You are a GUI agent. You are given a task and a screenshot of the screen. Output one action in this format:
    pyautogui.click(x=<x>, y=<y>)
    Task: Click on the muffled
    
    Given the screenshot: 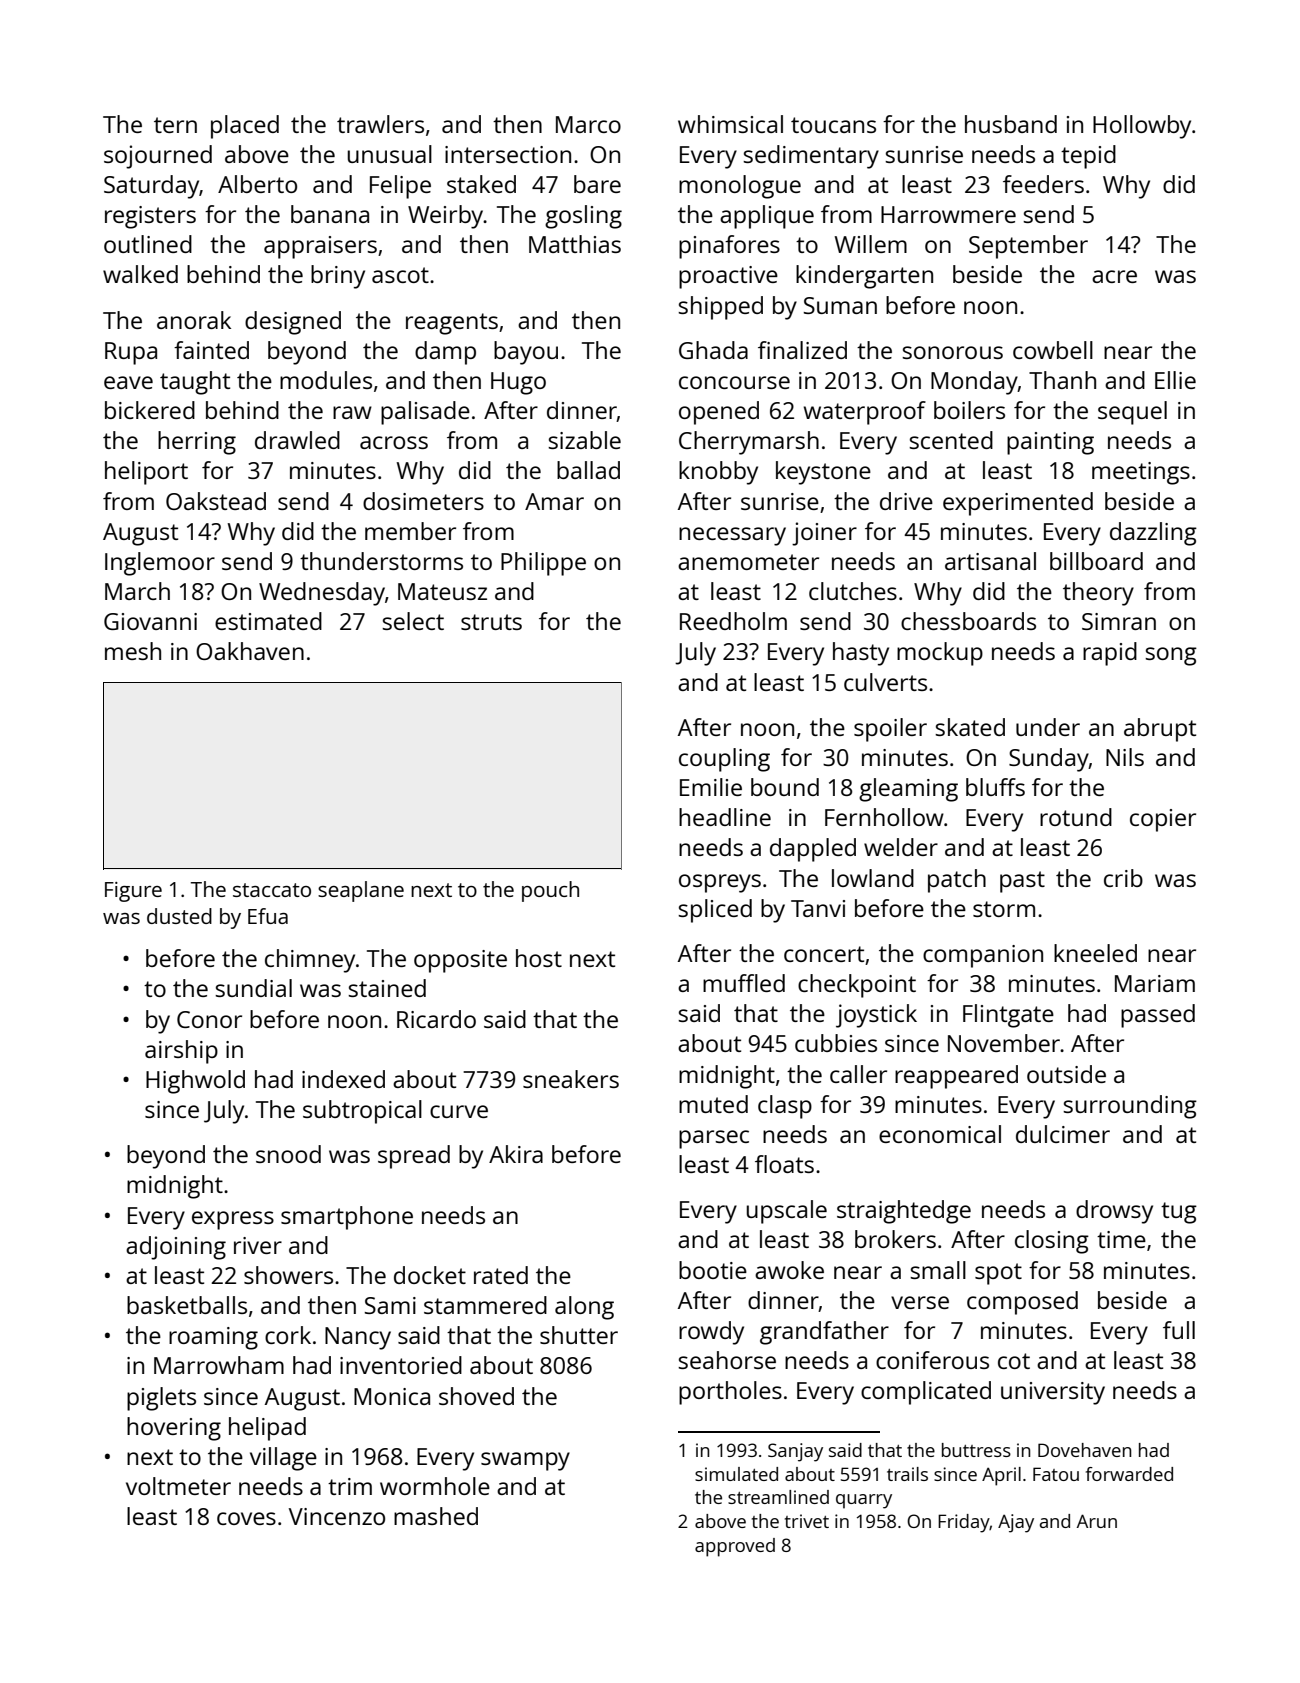 What is the action you would take?
    pyautogui.click(x=744, y=983)
